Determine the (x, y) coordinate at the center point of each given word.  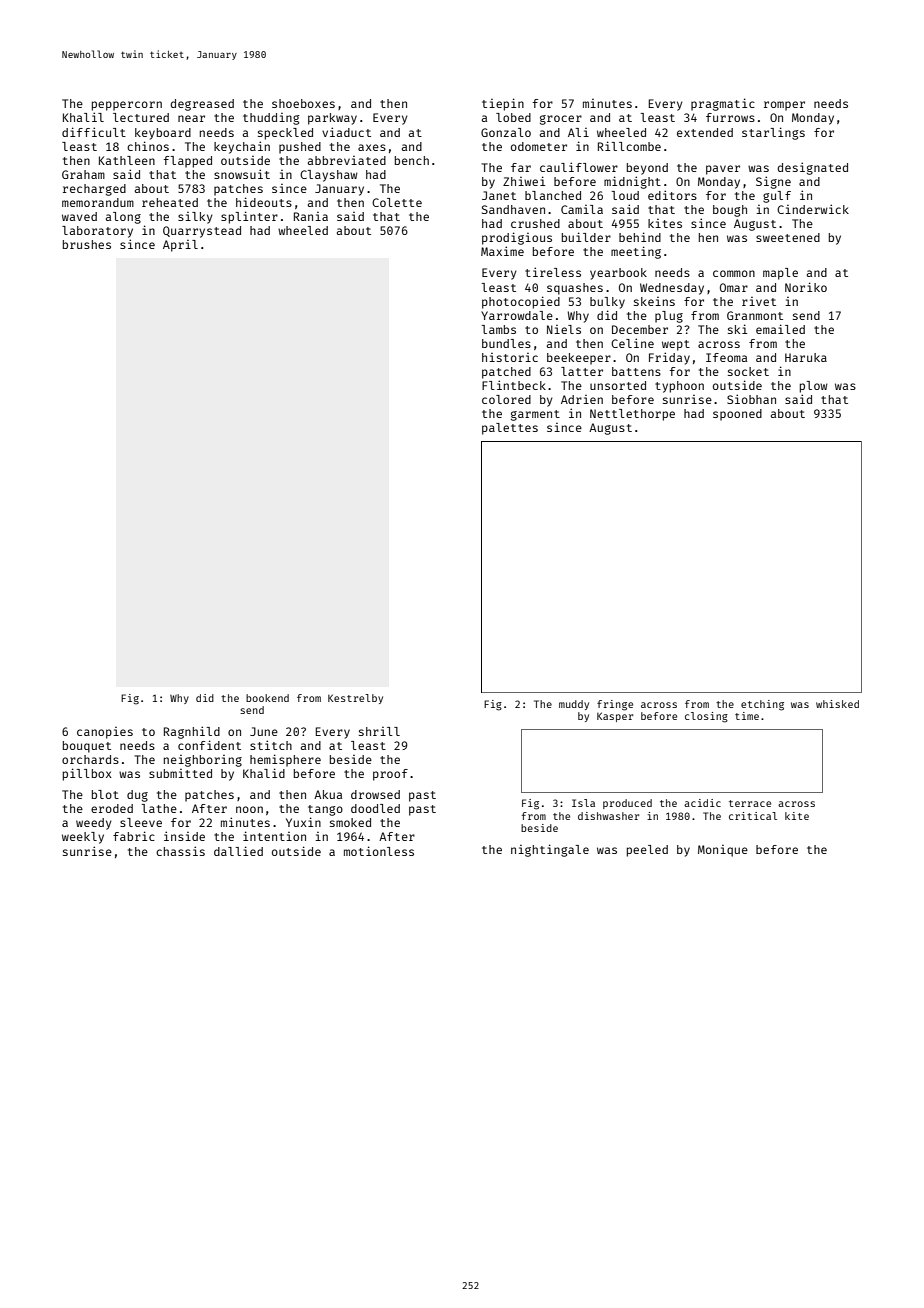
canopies (105, 733)
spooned (737, 415)
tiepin (503, 104)
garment (535, 415)
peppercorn (127, 106)
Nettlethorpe (632, 415)
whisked (837, 704)
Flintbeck (514, 385)
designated (812, 168)
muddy (574, 705)
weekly (83, 838)
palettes (510, 429)
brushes (87, 244)
